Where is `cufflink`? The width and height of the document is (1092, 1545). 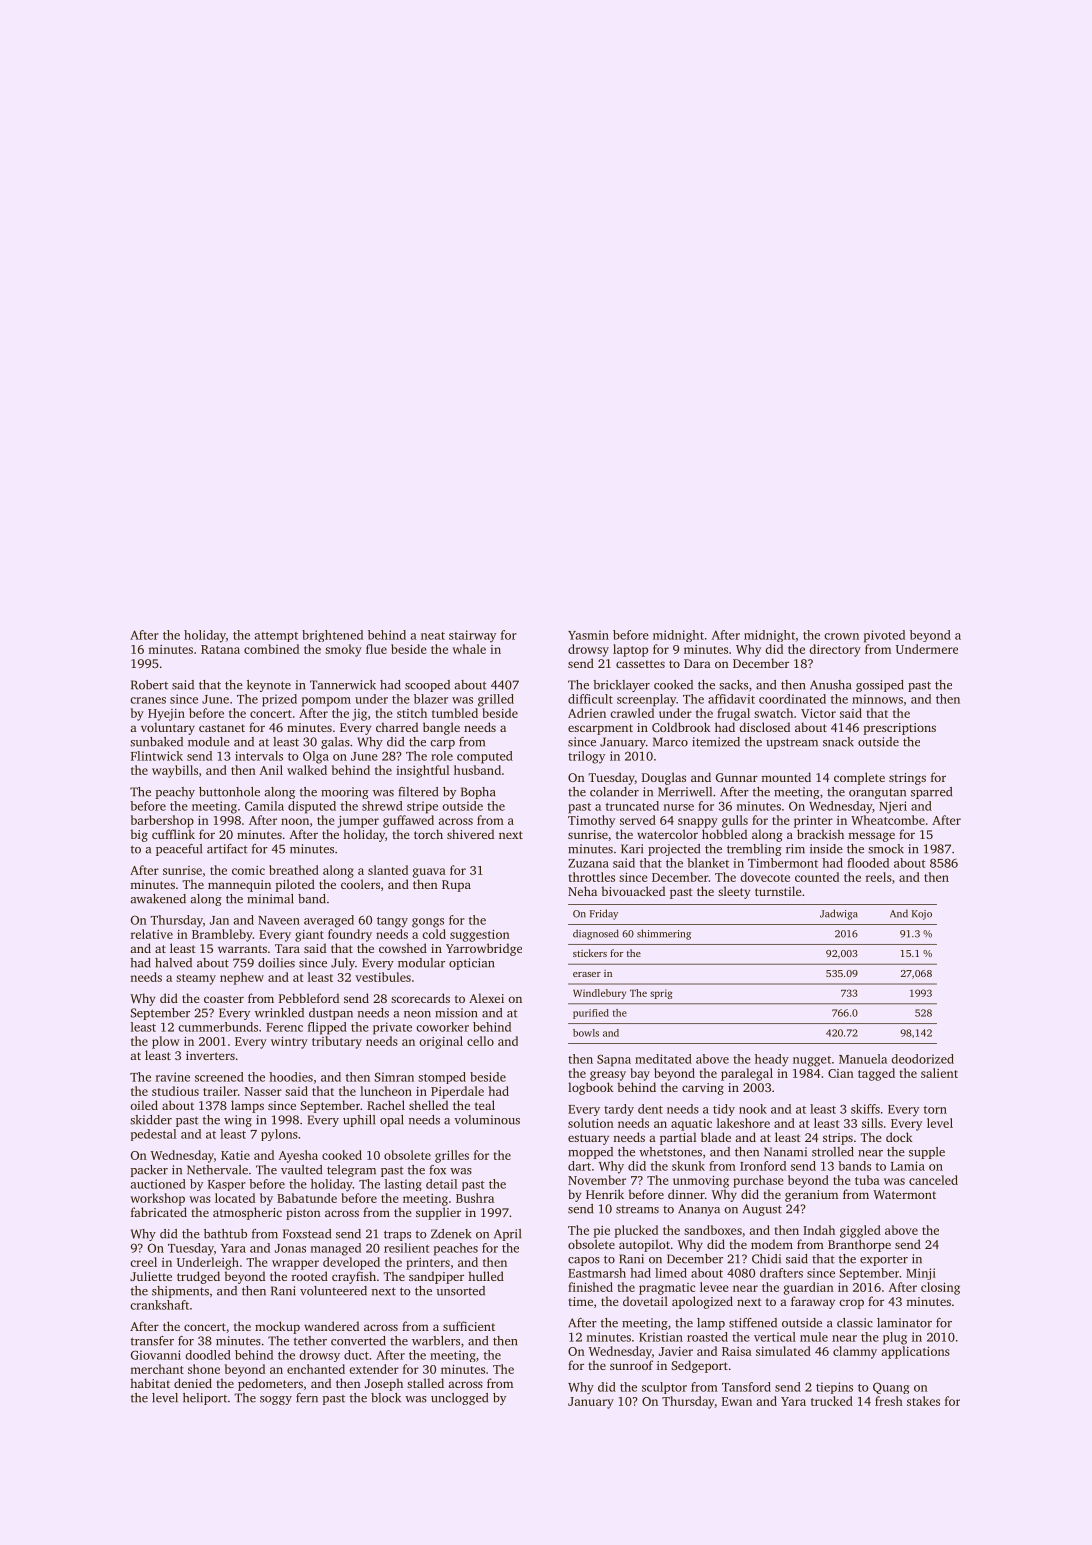 cufflink is located at coordinates (173, 834).
